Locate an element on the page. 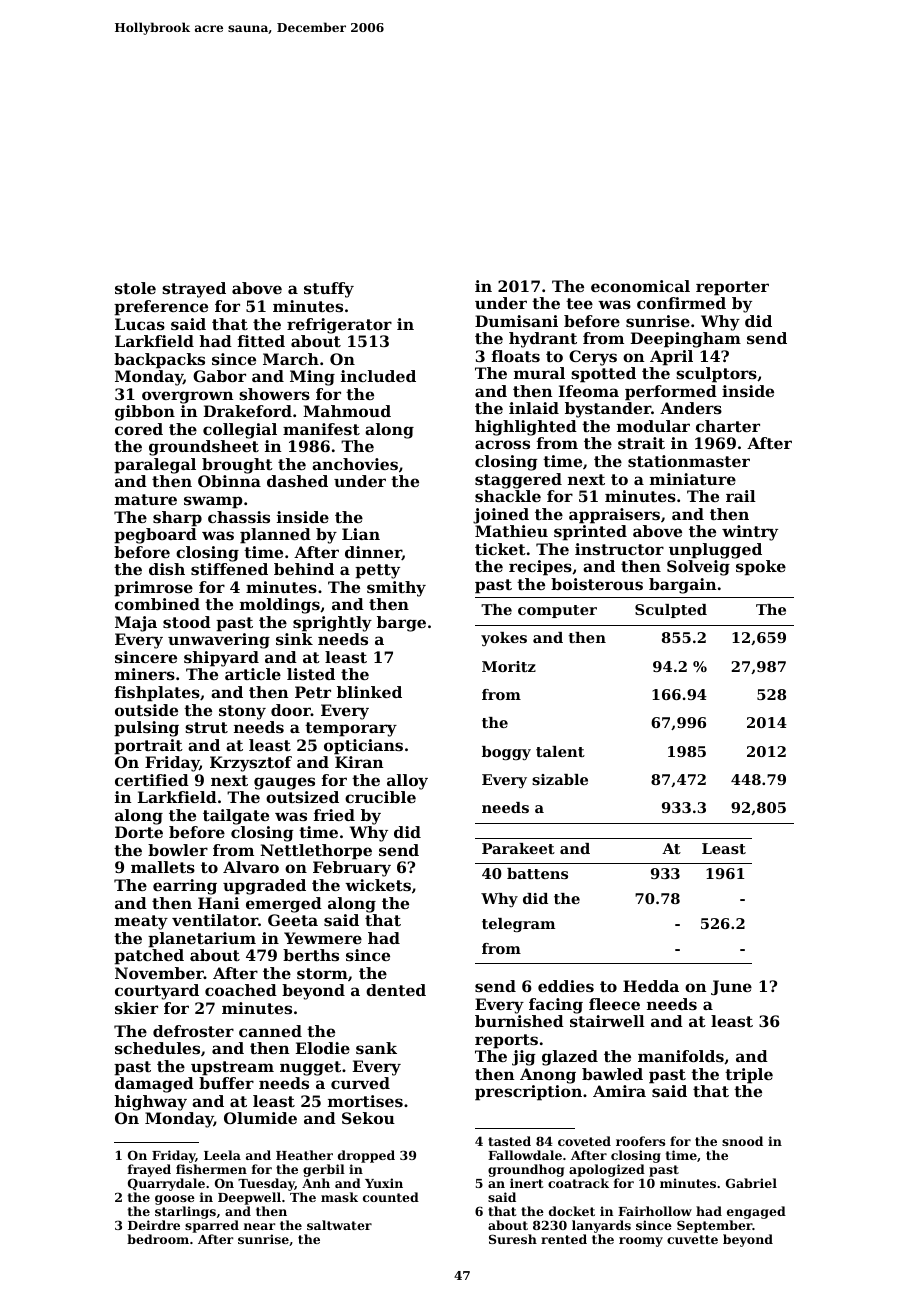 This document has width=908, height=1316. Obinna is located at coordinates (229, 481).
